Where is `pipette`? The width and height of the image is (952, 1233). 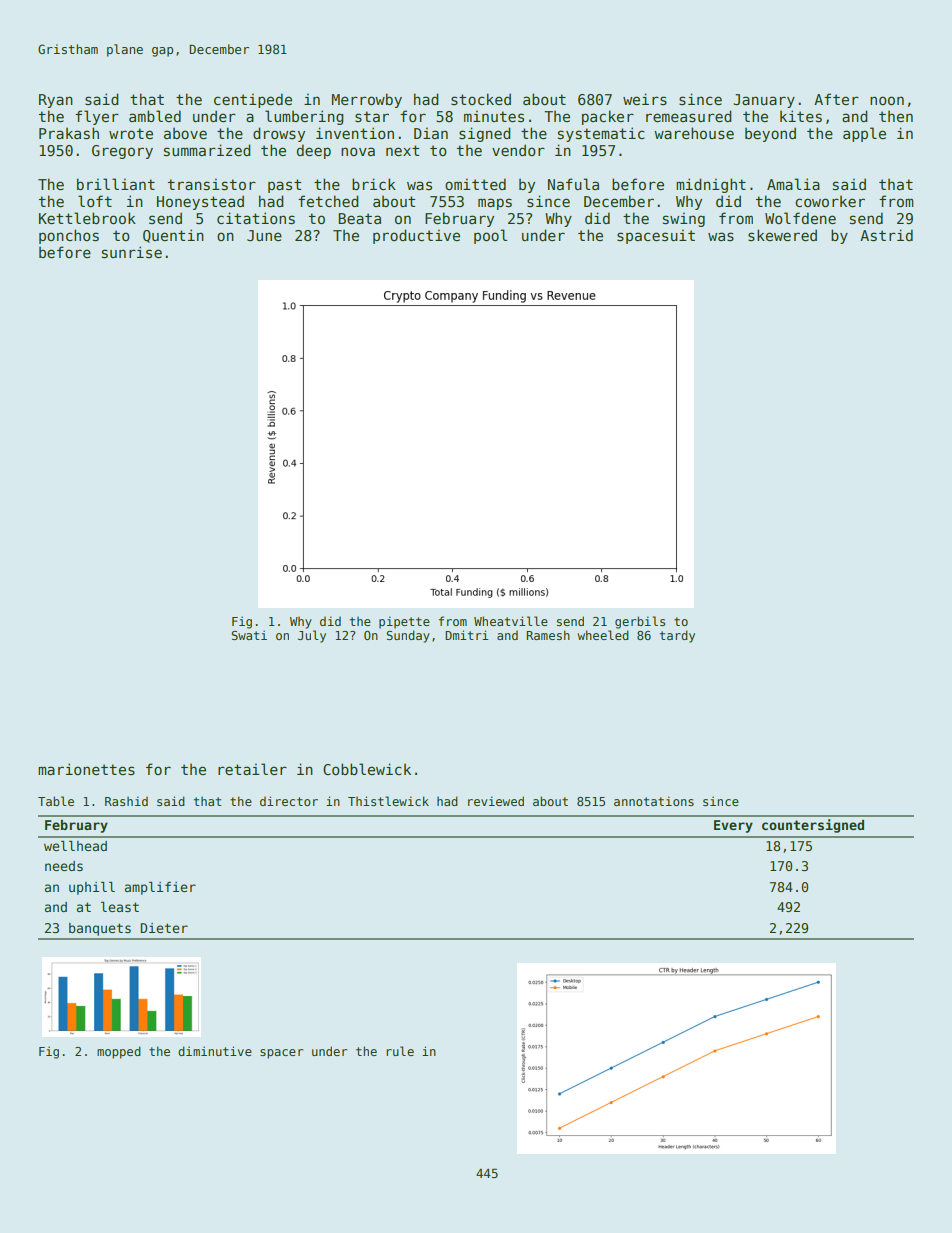 pipette is located at coordinates (404, 622).
